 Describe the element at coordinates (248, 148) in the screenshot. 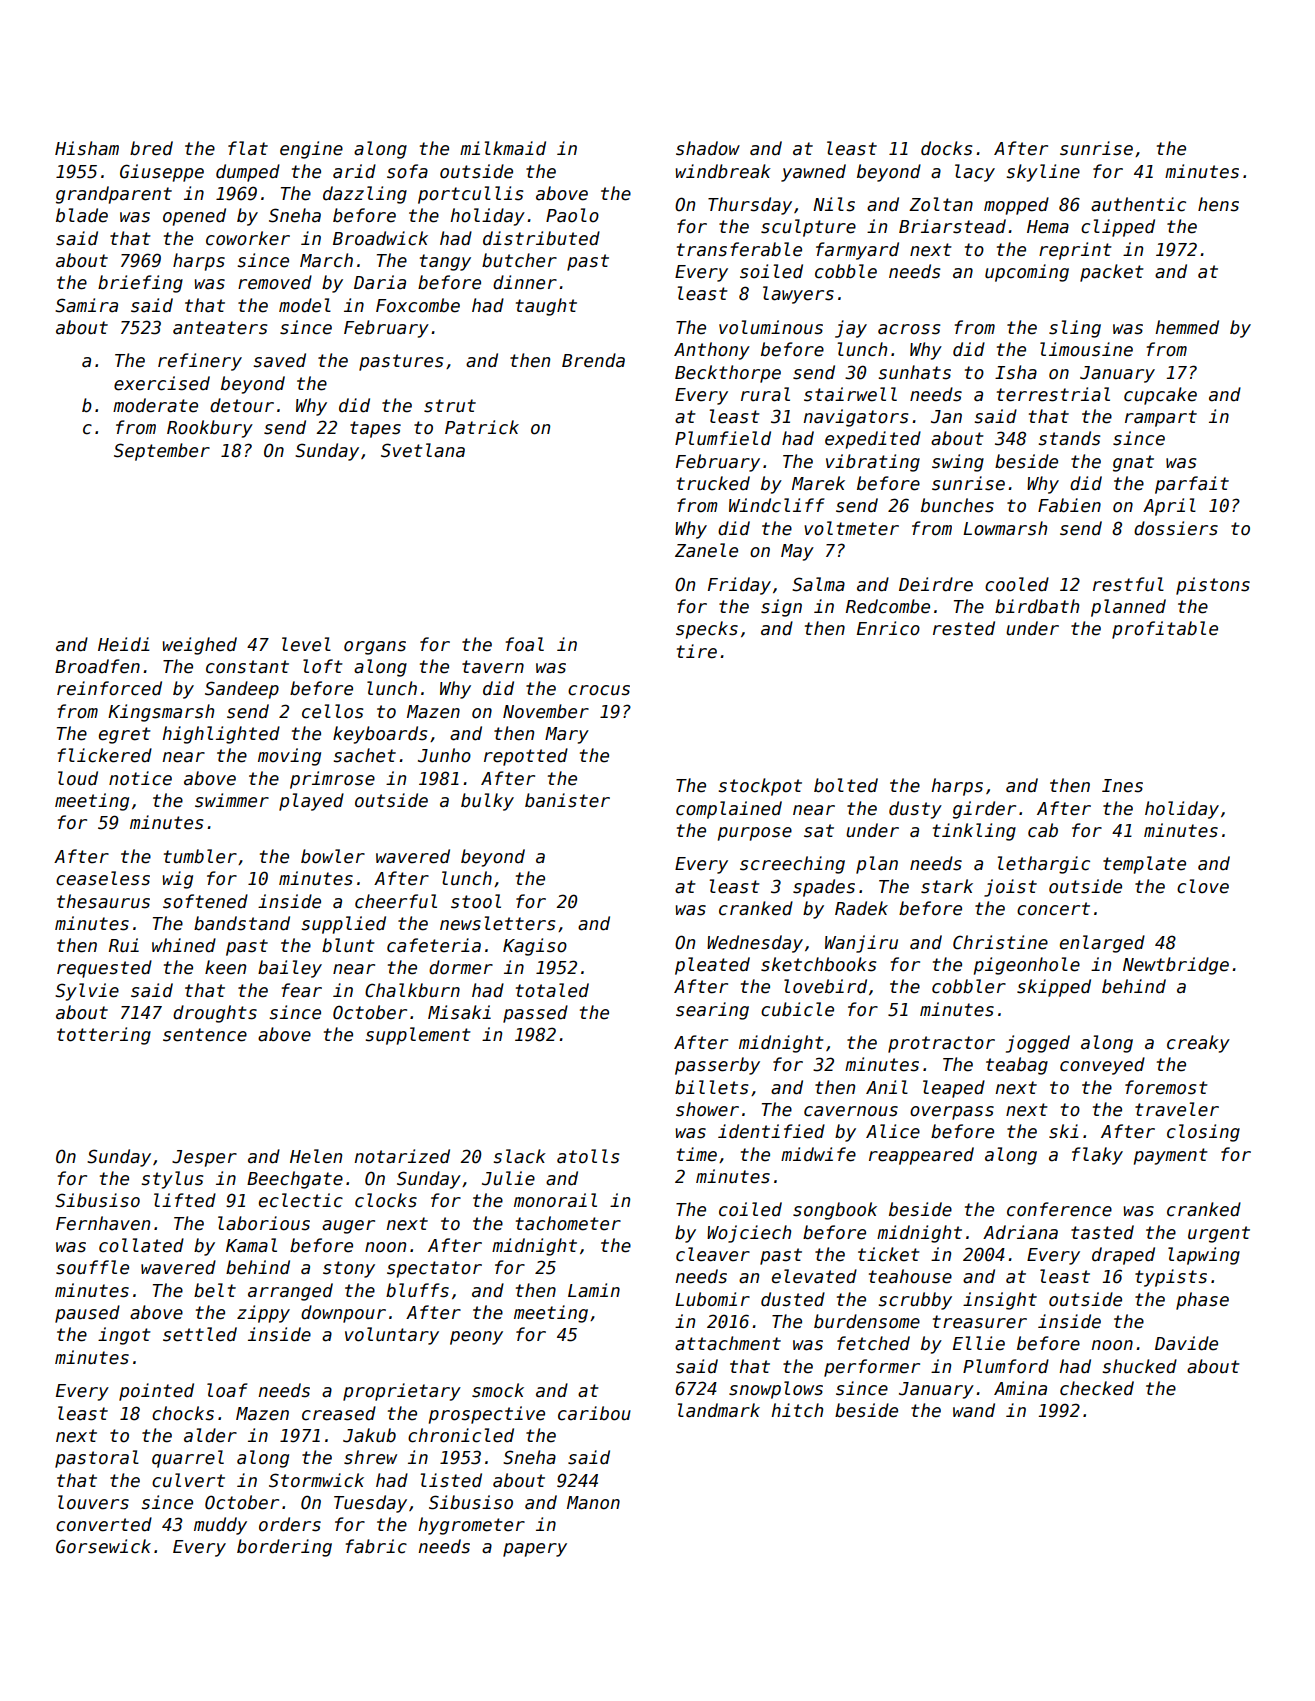

I see `flat` at that location.
